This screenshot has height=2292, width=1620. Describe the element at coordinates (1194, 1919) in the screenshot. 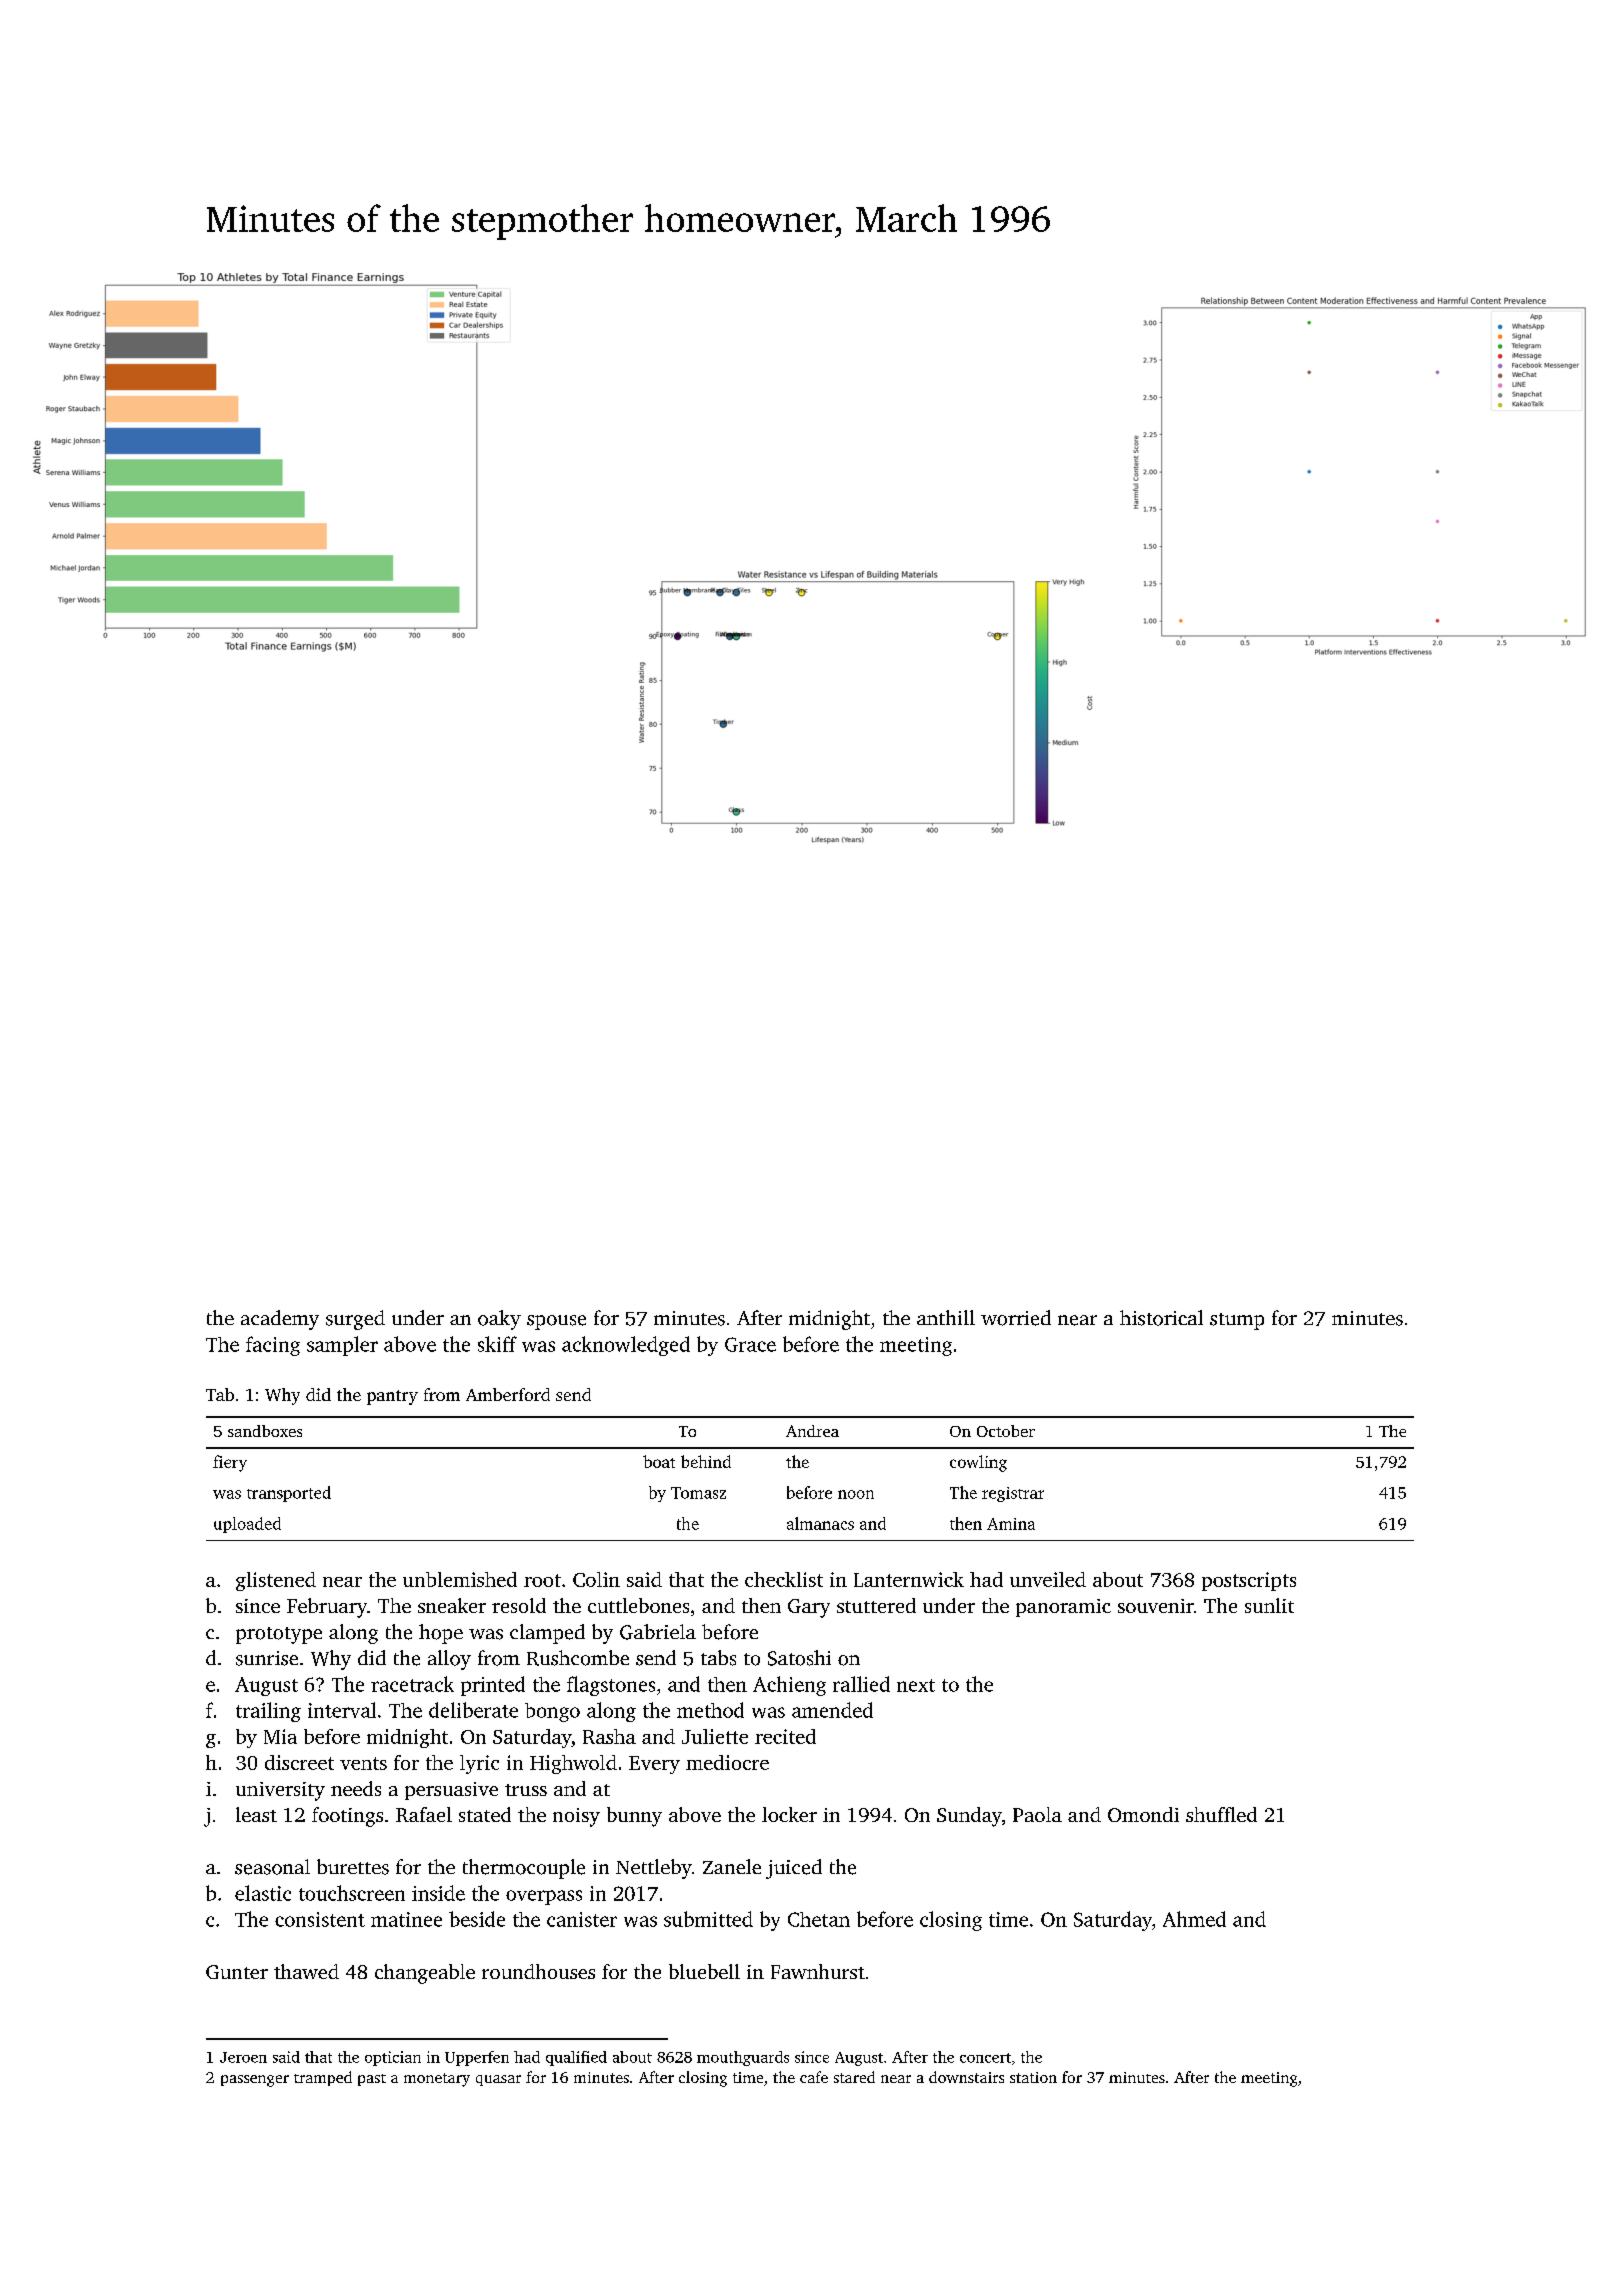

I see `Ahmed` at that location.
